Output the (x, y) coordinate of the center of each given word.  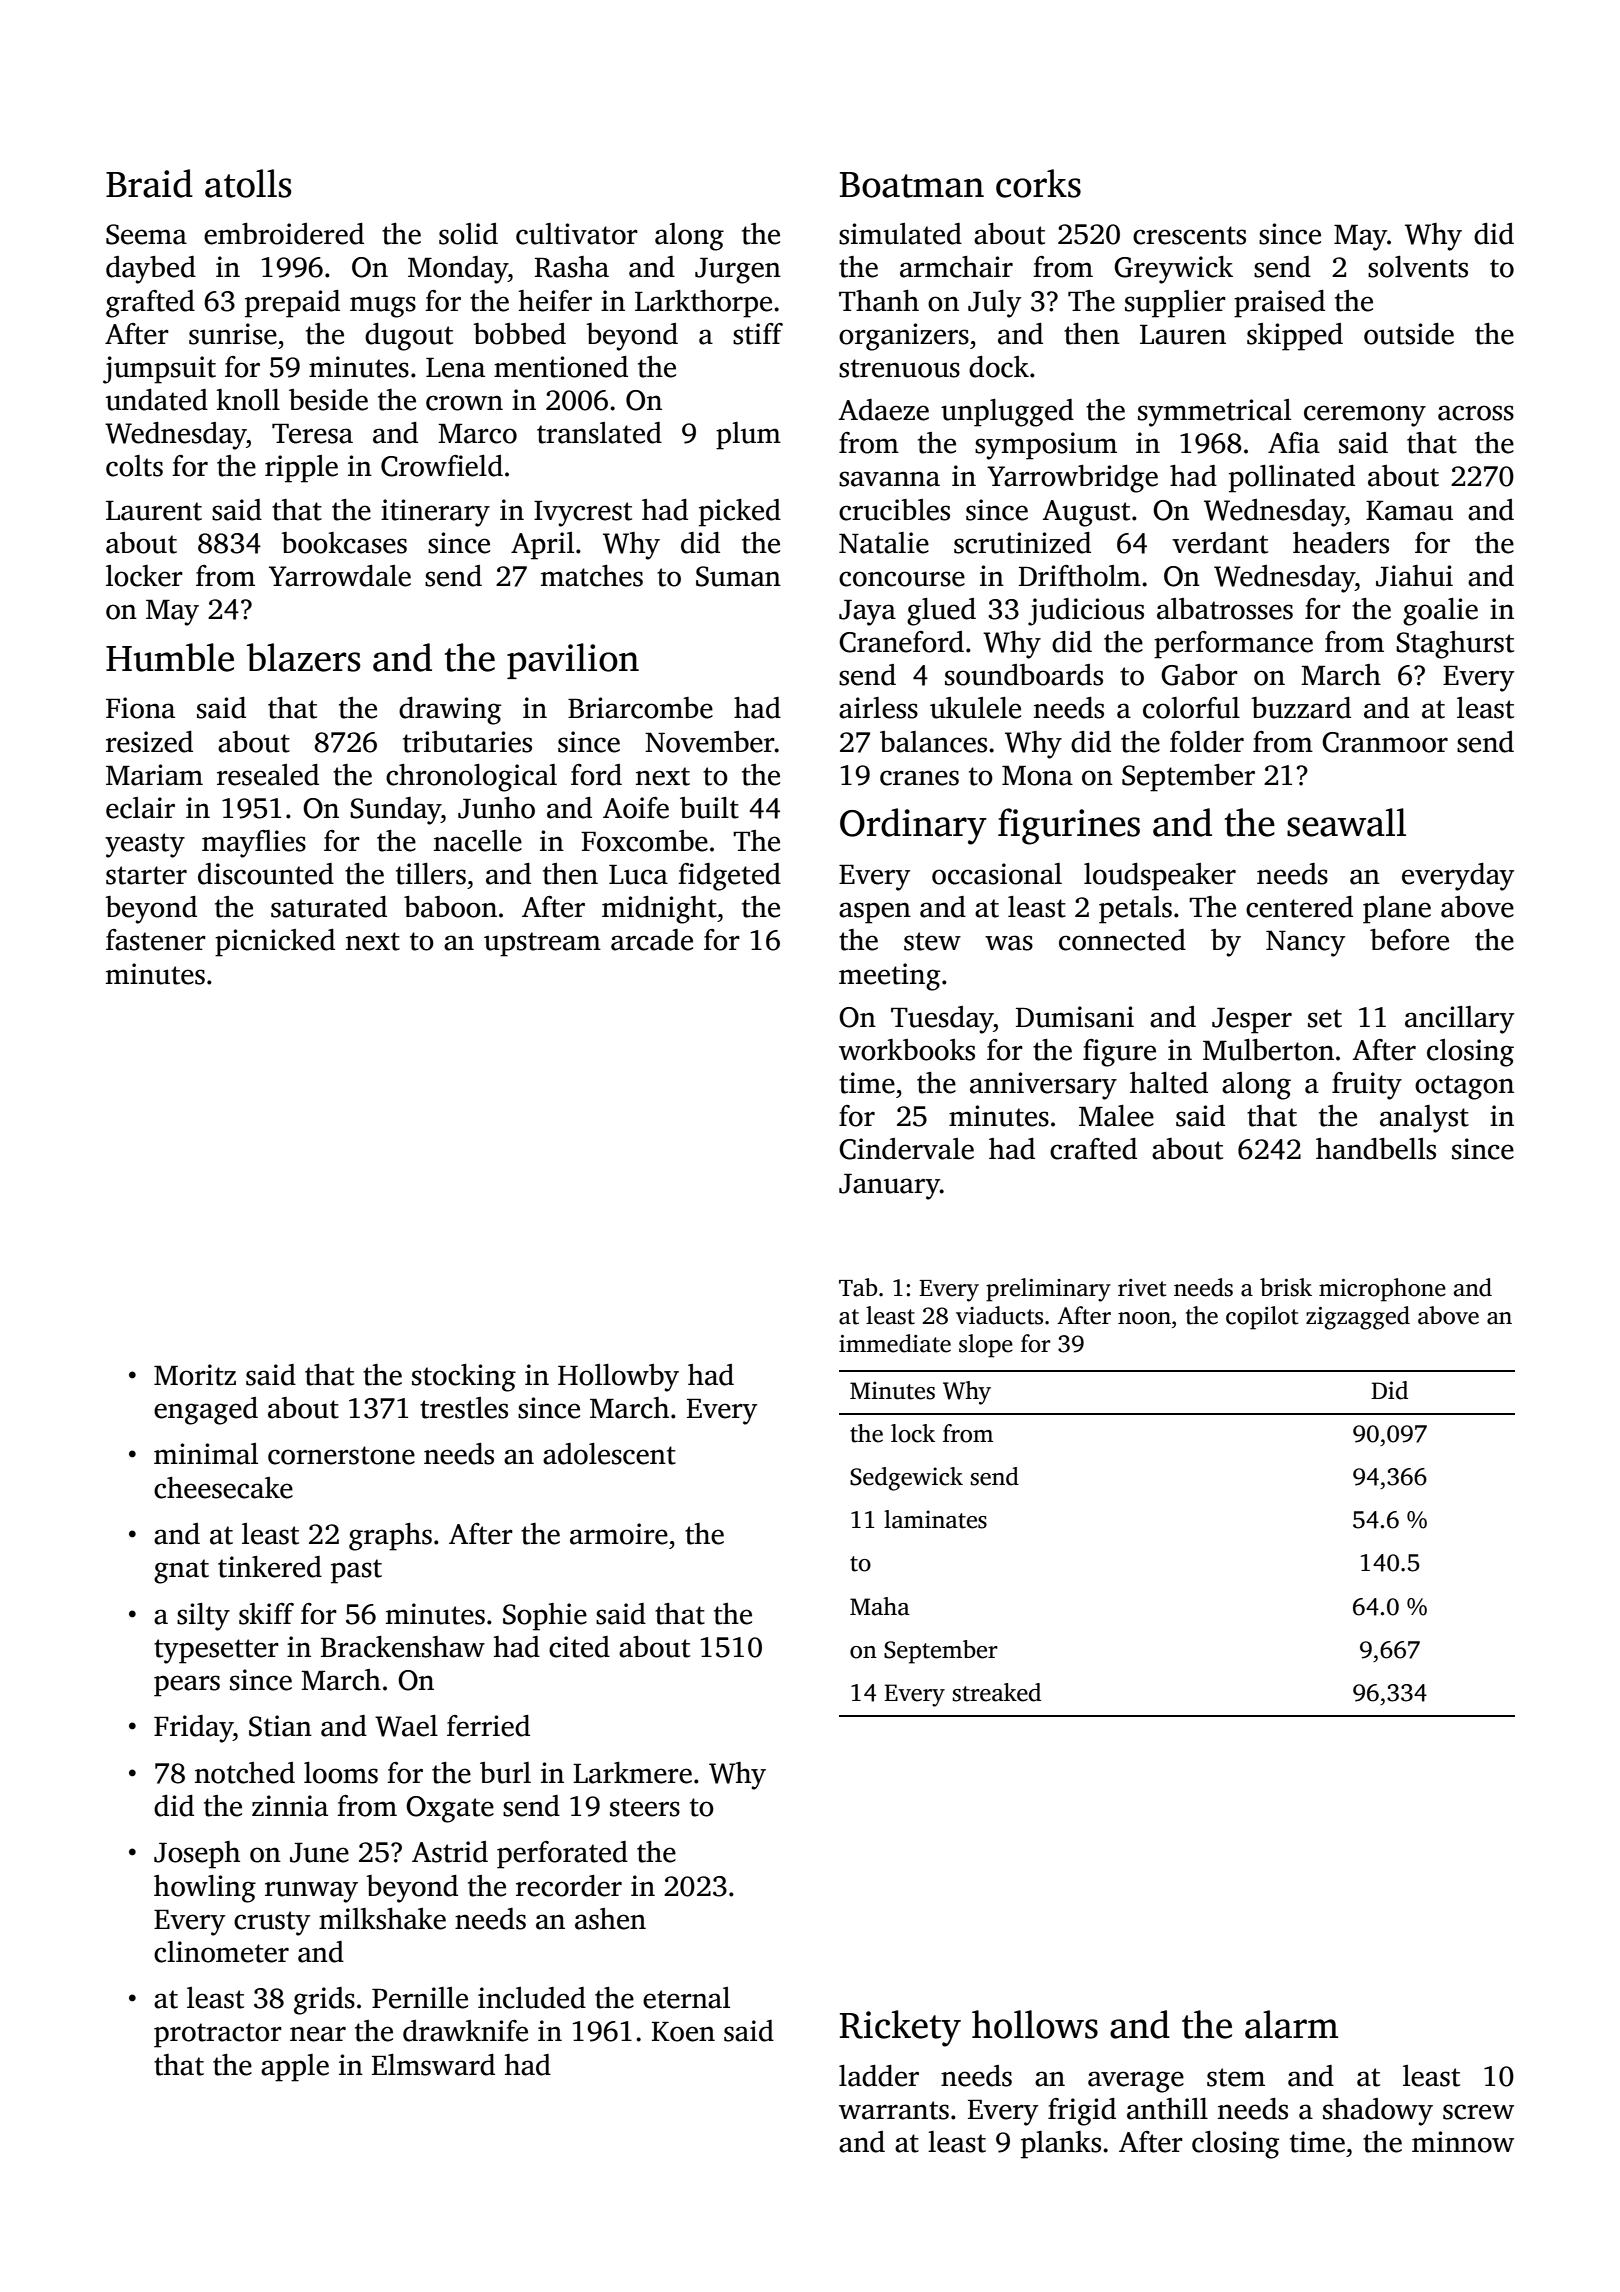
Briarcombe (640, 708)
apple (295, 2068)
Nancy (1305, 944)
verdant (1220, 543)
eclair (140, 808)
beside (328, 400)
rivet (1142, 1288)
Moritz (195, 1375)
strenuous (899, 368)
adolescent (609, 1454)
